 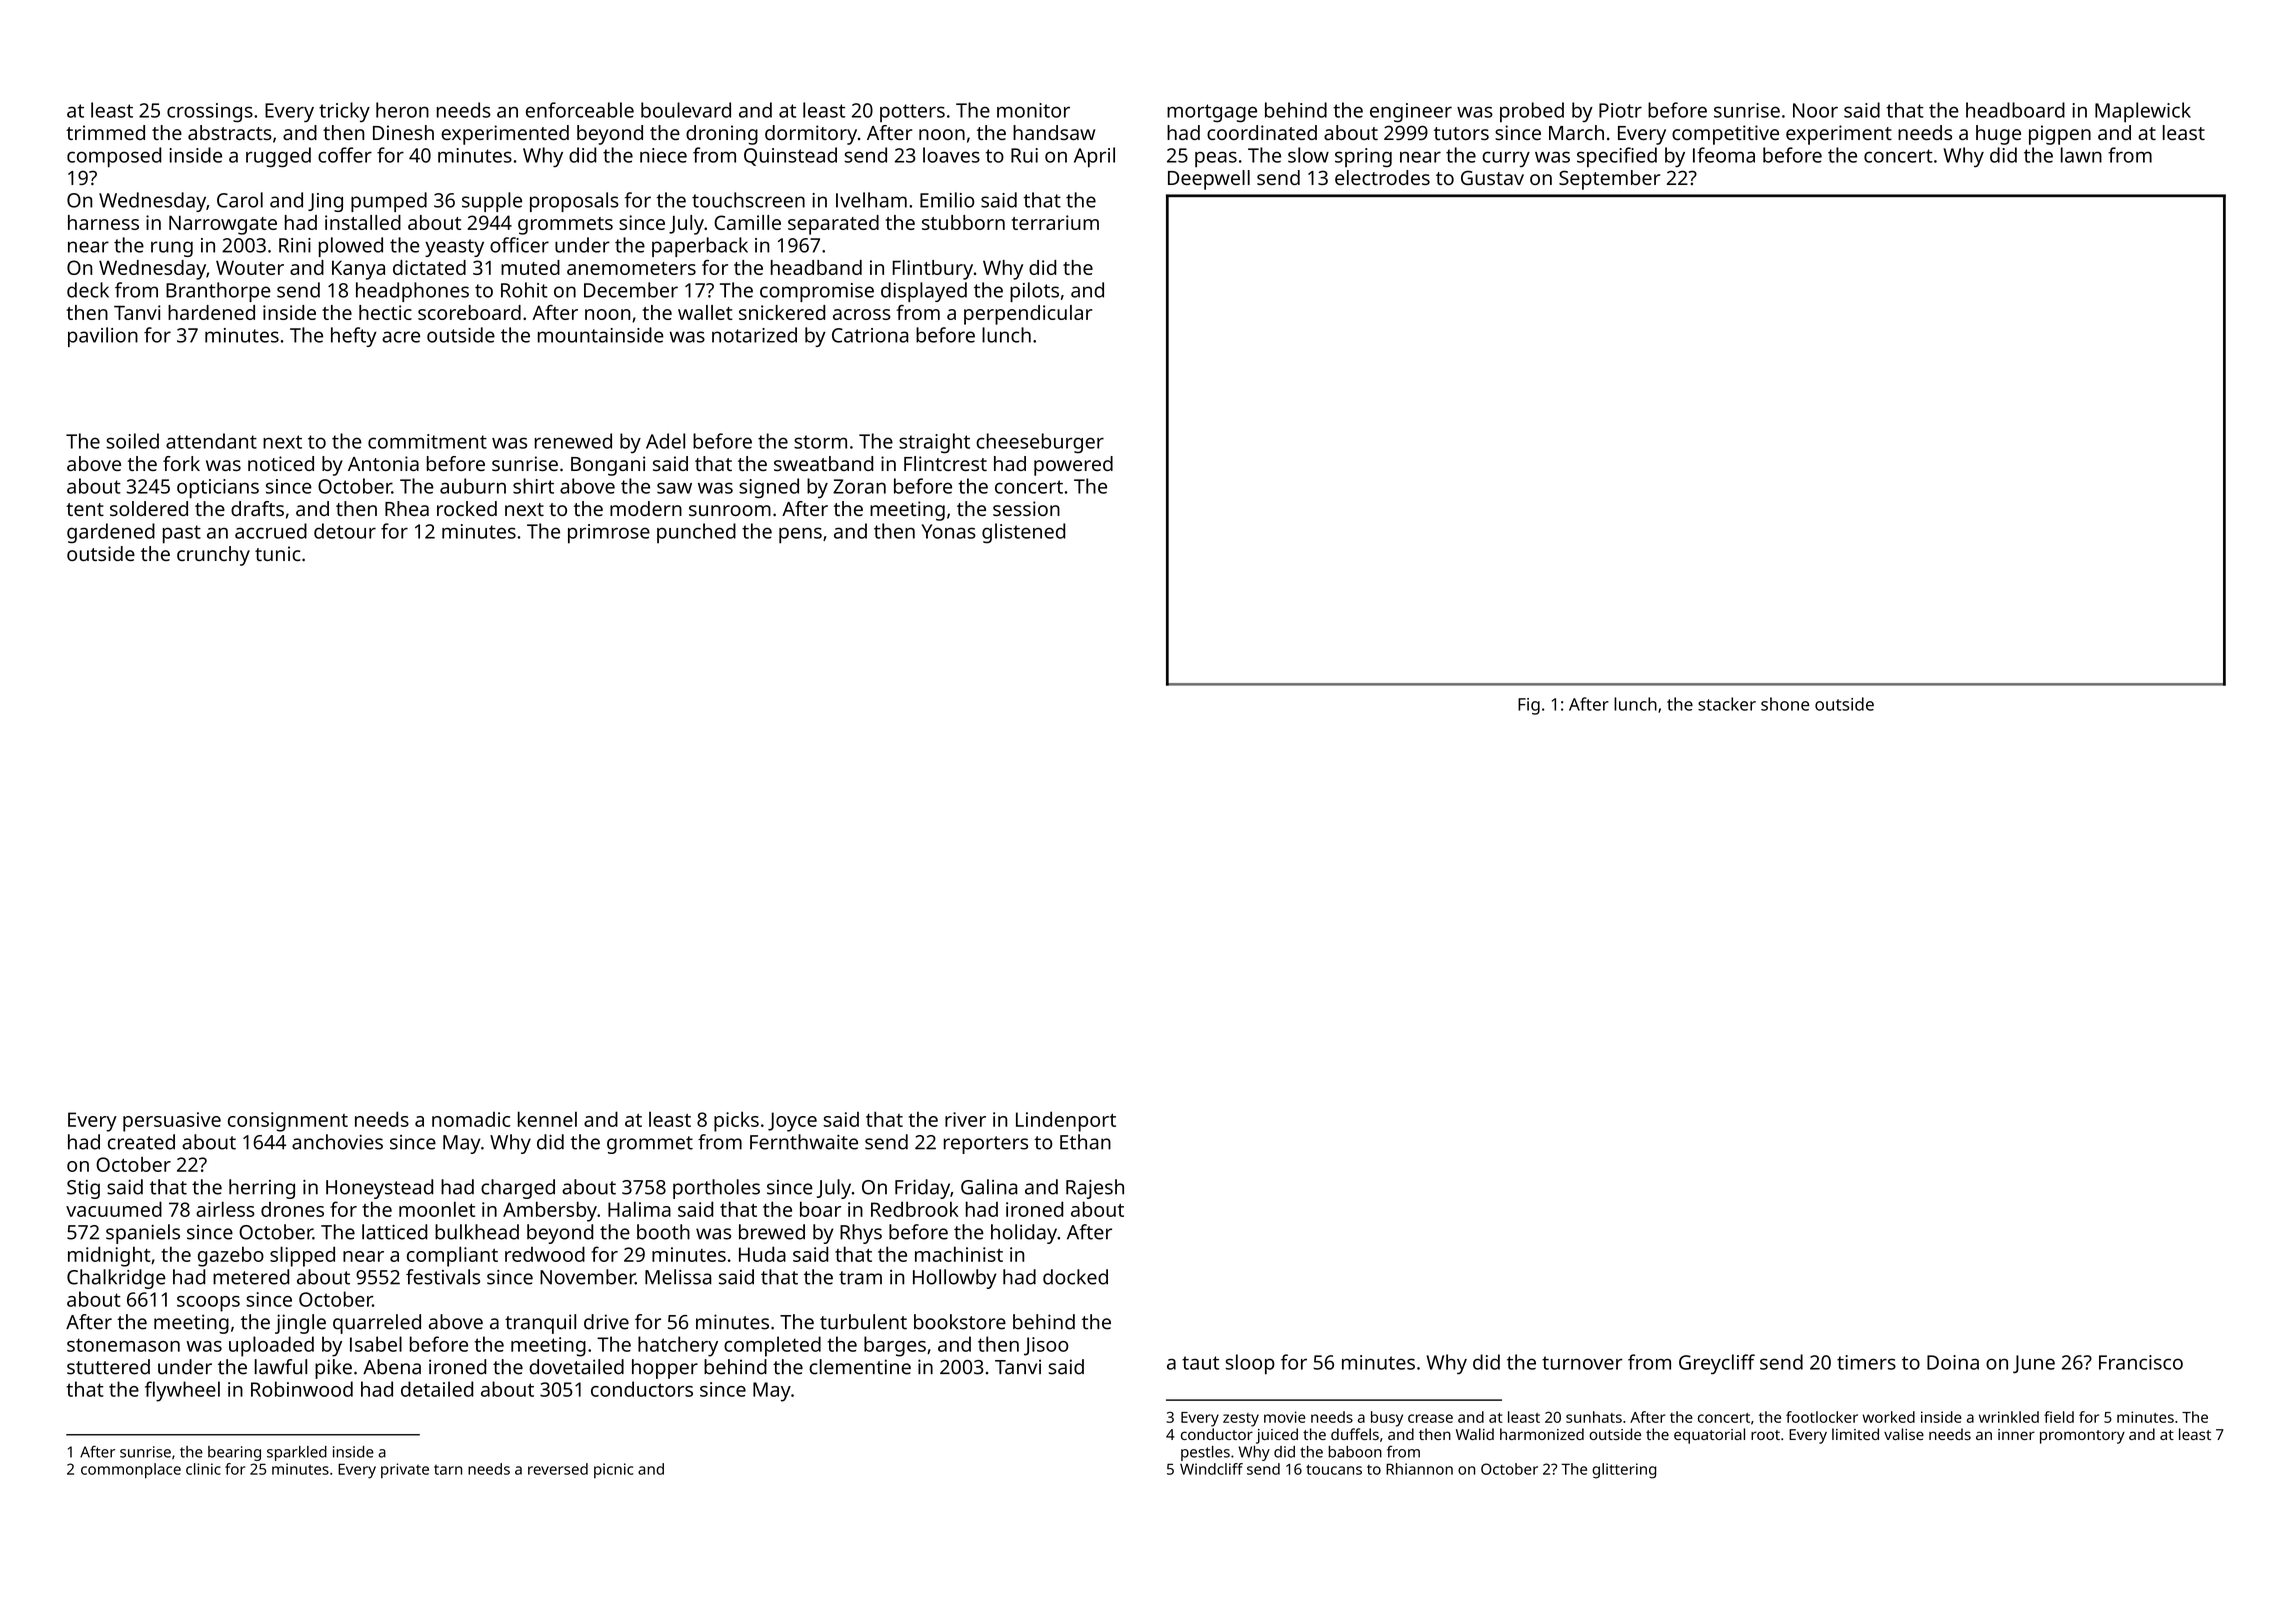 I want to click on Fig, so click(x=1529, y=706).
